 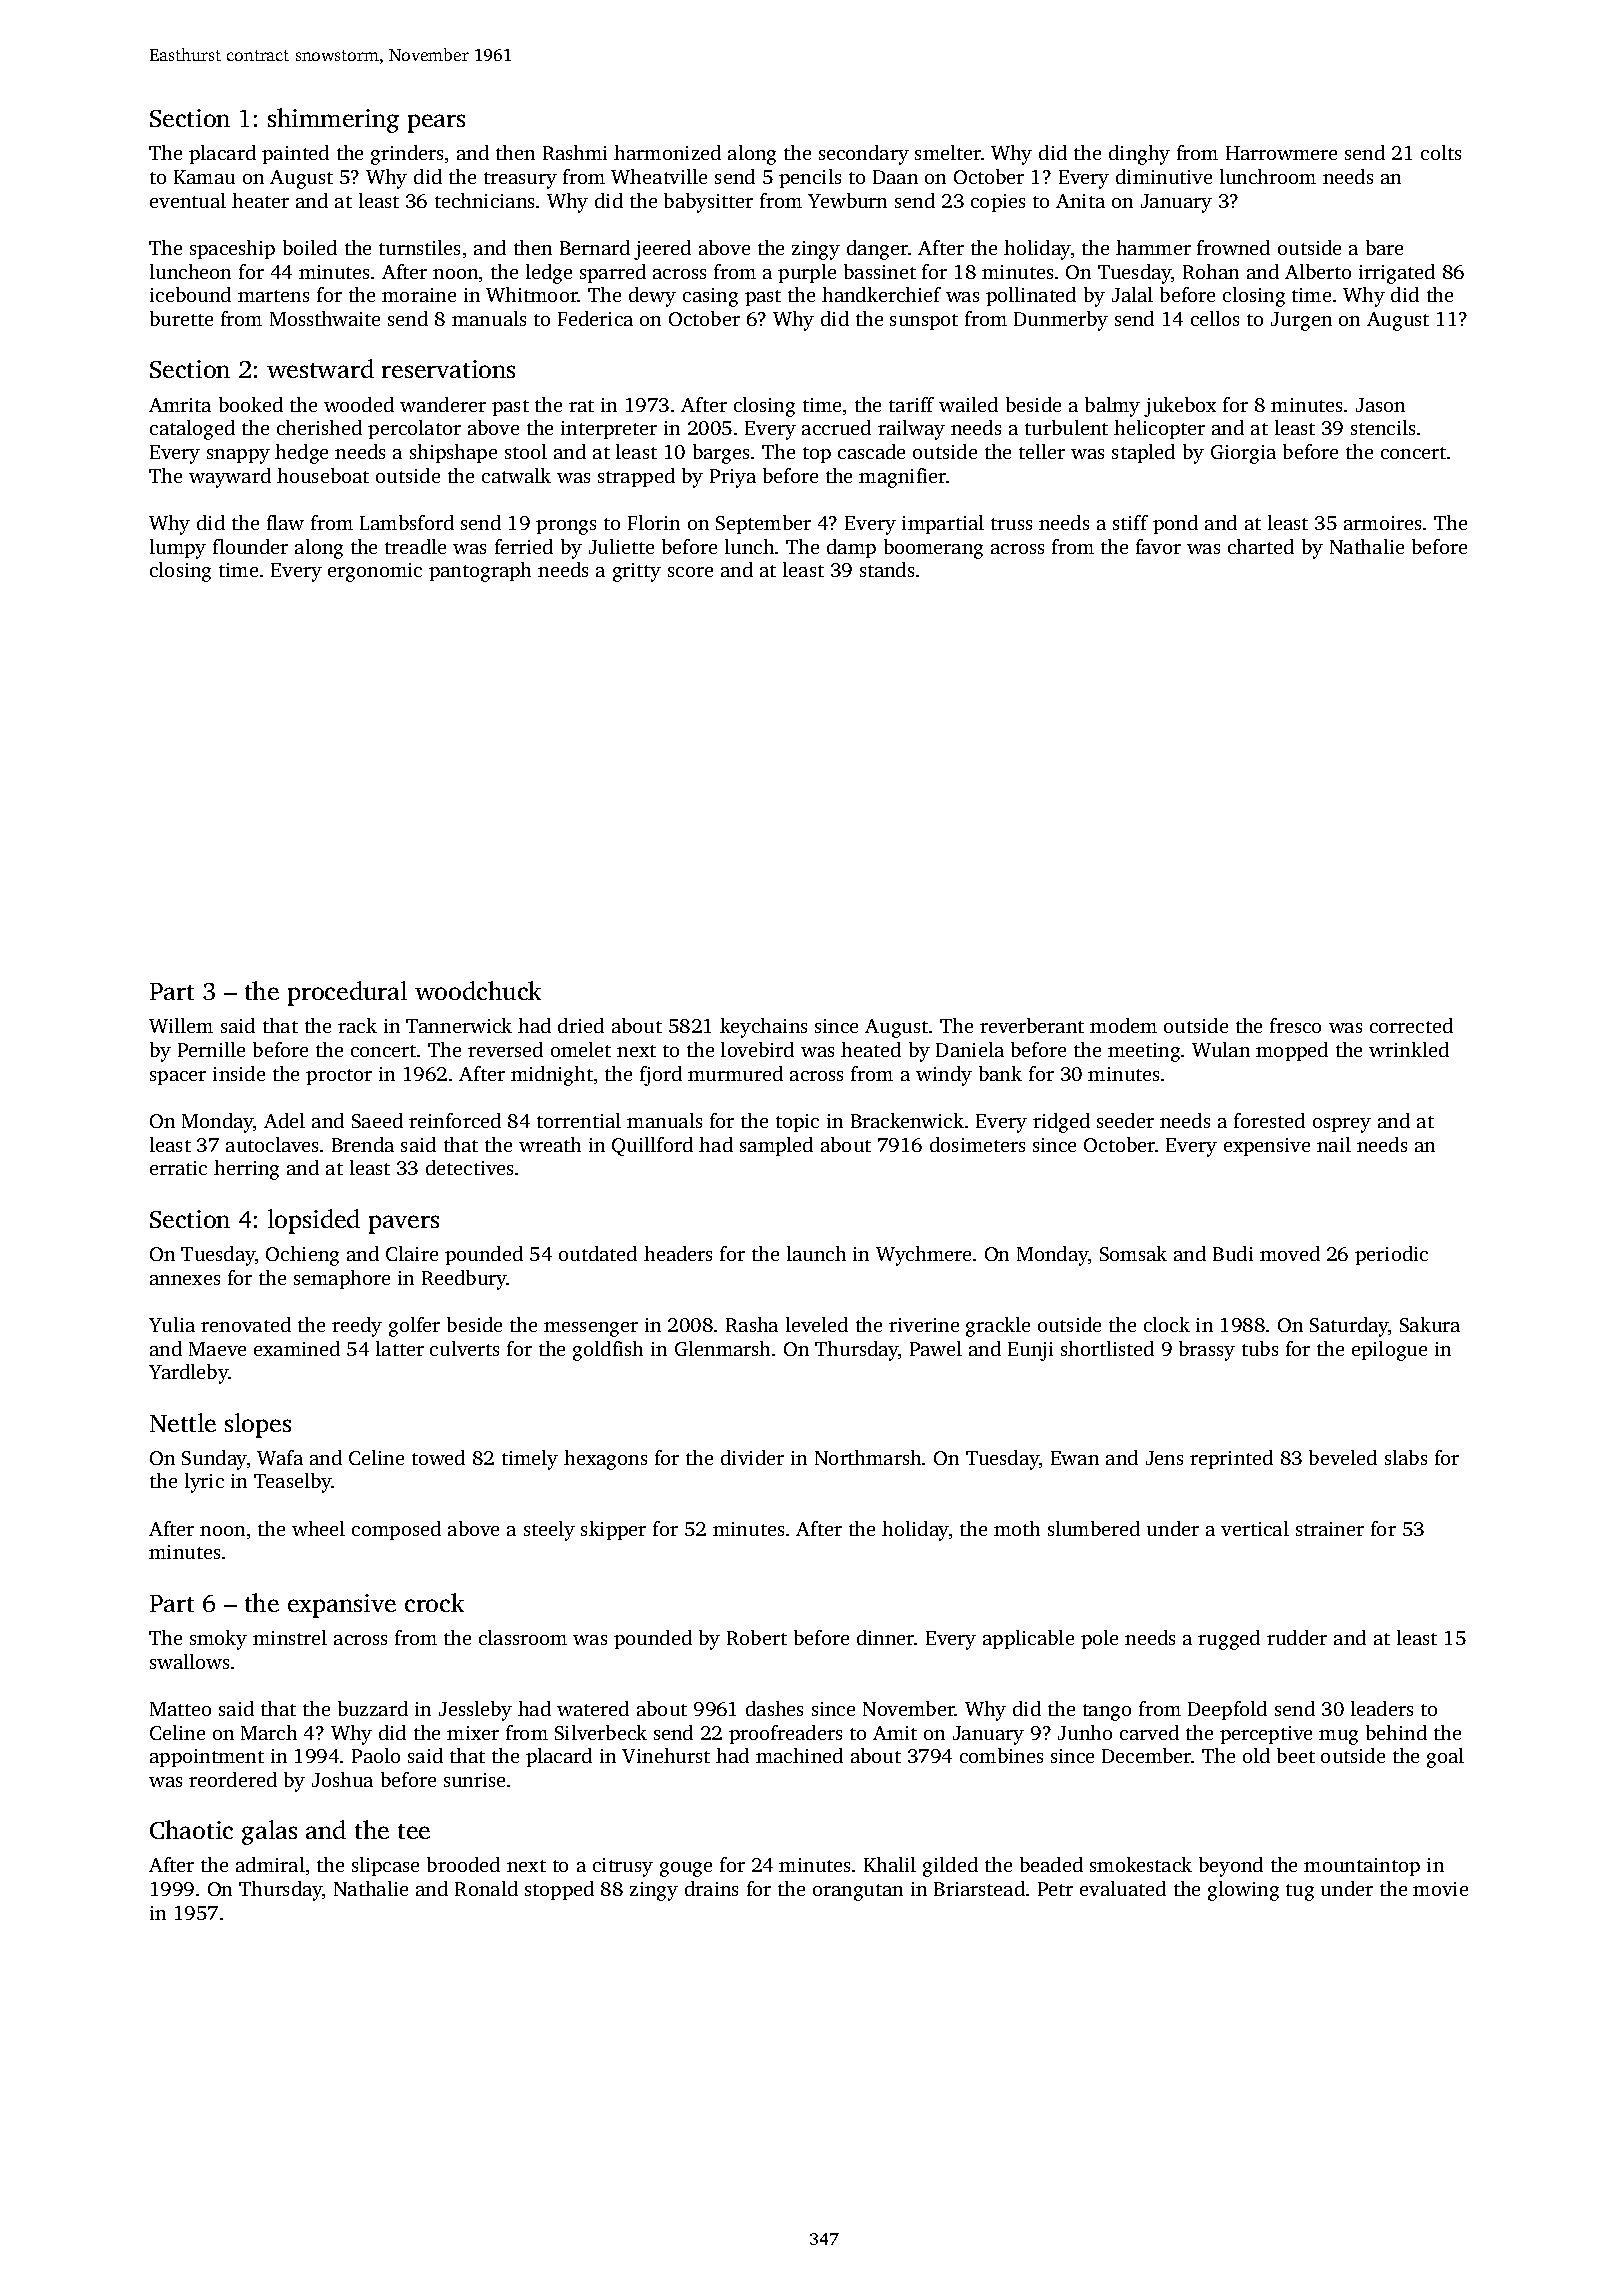 I want to click on Glenmarsh, so click(x=722, y=1348).
